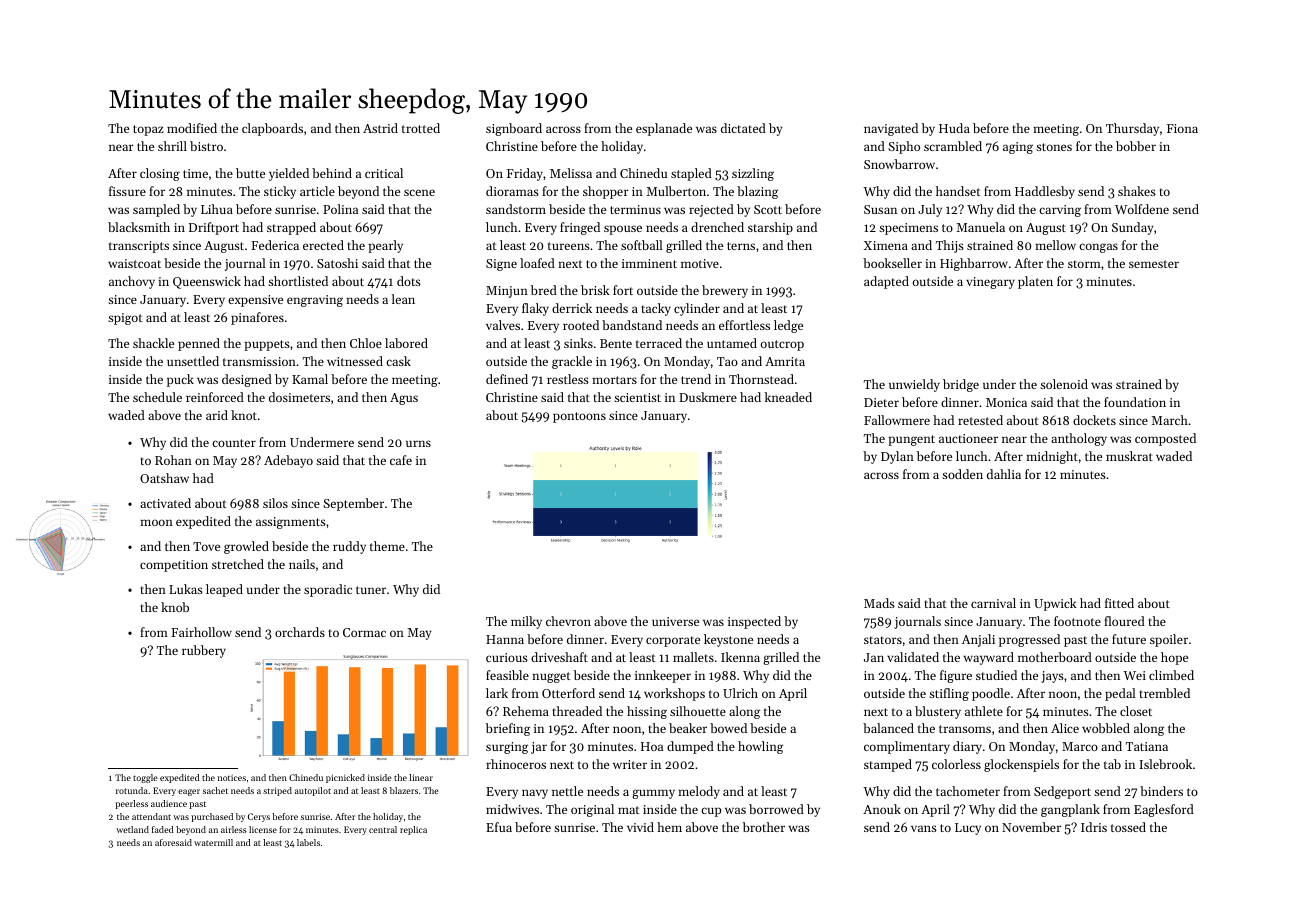 The height and width of the screenshot is (924, 1308). I want to click on untamed, so click(732, 343).
